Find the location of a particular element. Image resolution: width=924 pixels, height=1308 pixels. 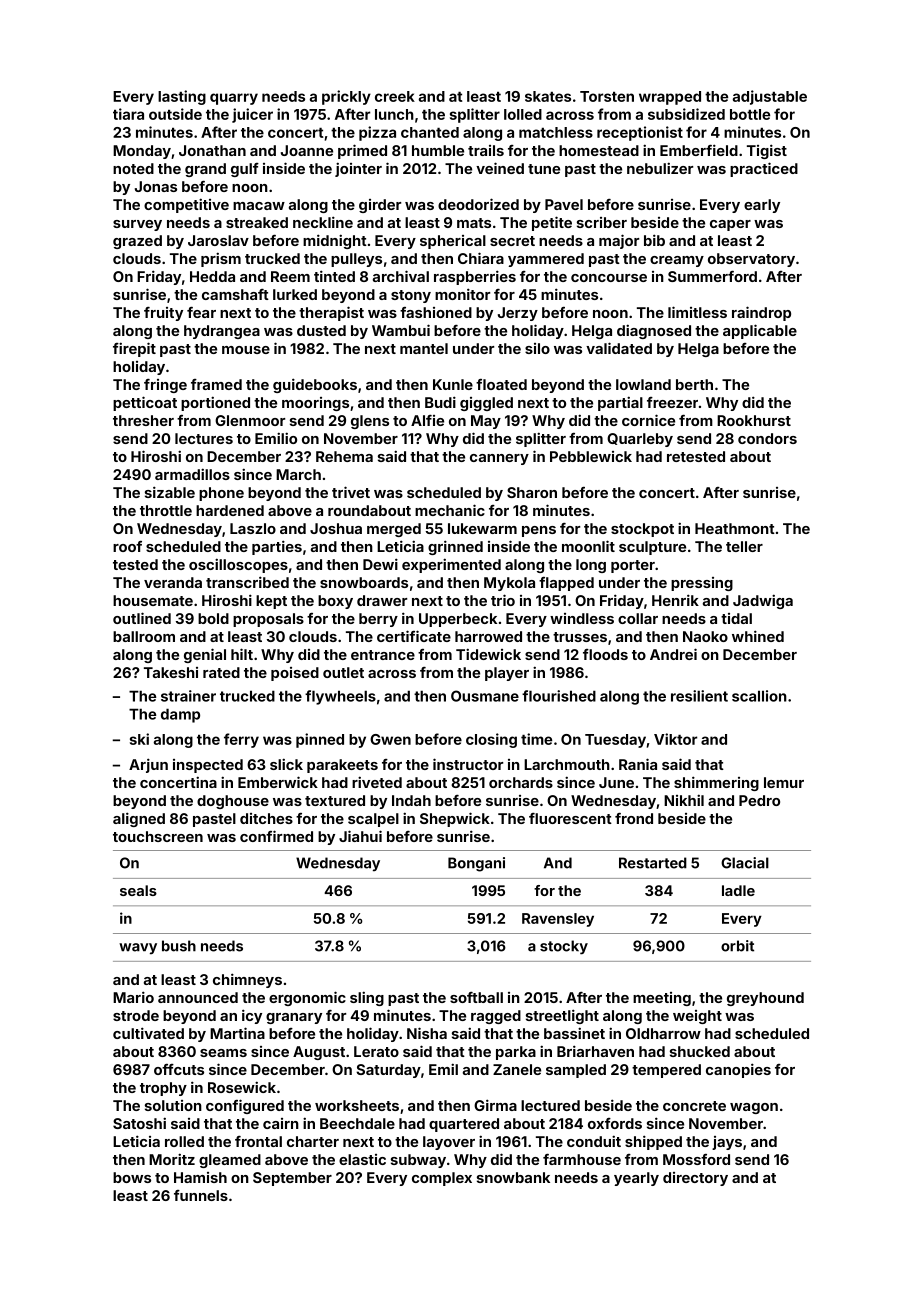

trophy is located at coordinates (163, 1089).
